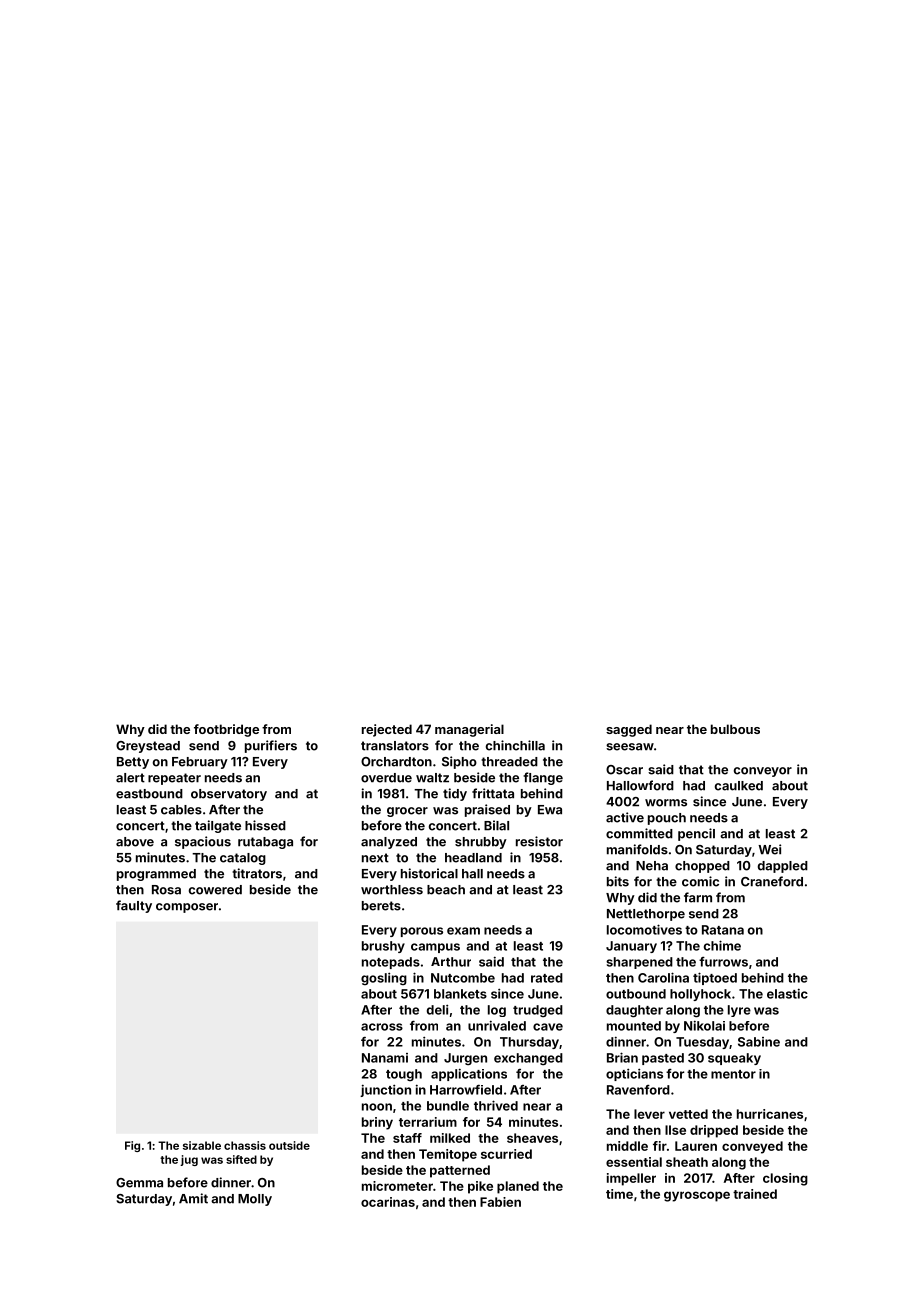  What do you see at coordinates (271, 746) in the document?
I see `purifiers` at bounding box center [271, 746].
